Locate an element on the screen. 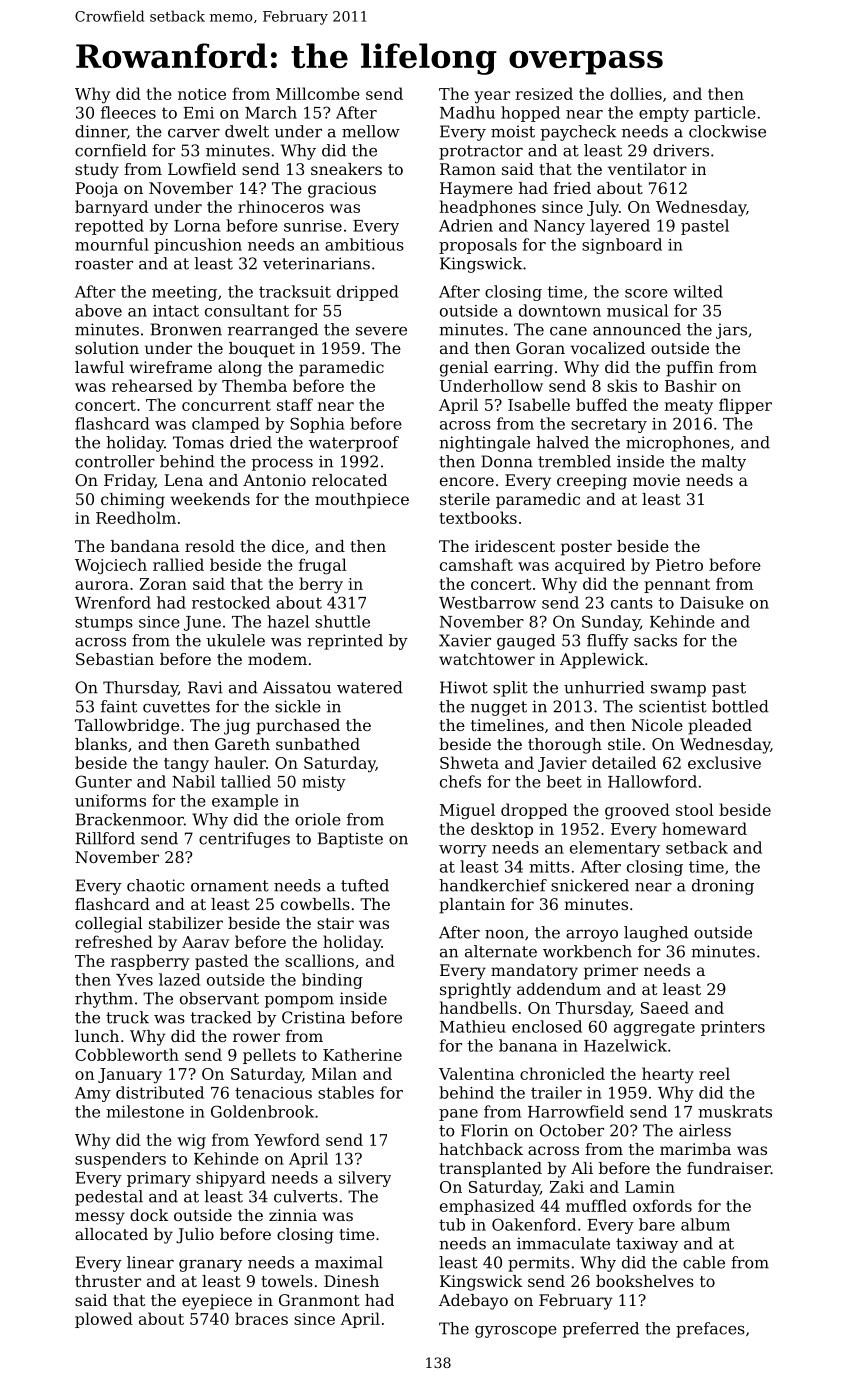 This screenshot has width=849, height=1400. Adebayo is located at coordinates (473, 1302).
